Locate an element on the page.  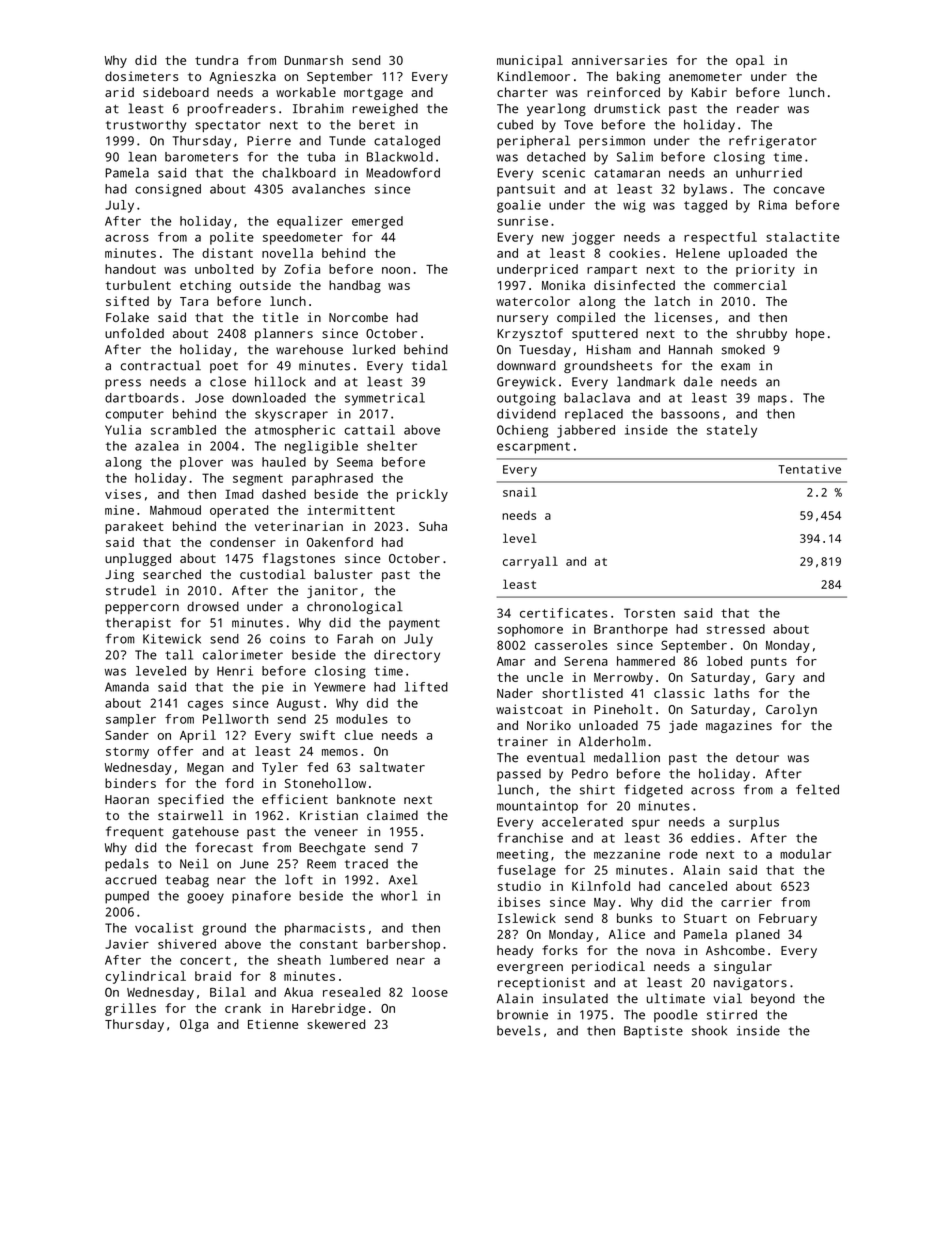
noon is located at coordinates (396, 270).
